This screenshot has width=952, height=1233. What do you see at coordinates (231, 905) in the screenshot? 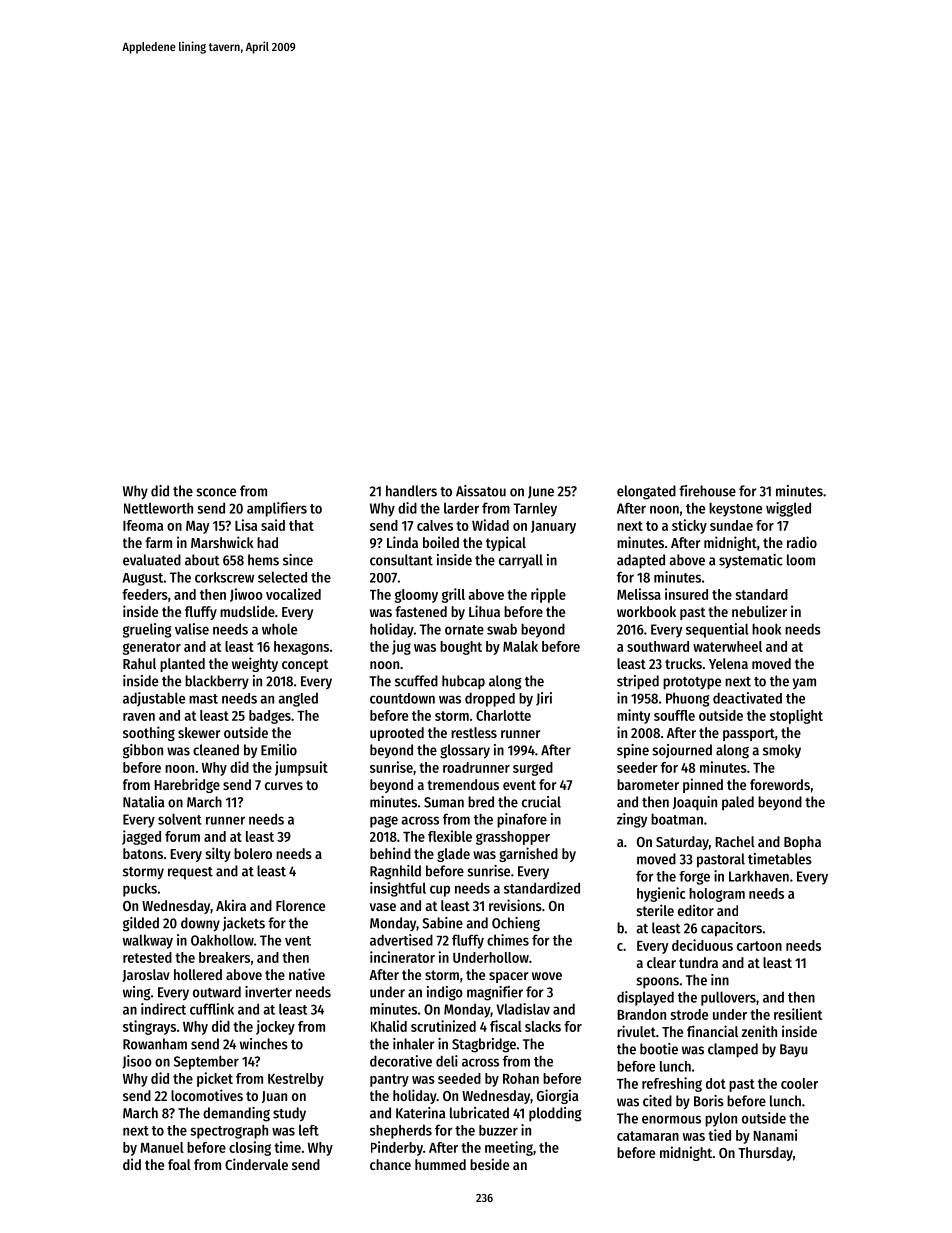
I see `Akira` at bounding box center [231, 905].
